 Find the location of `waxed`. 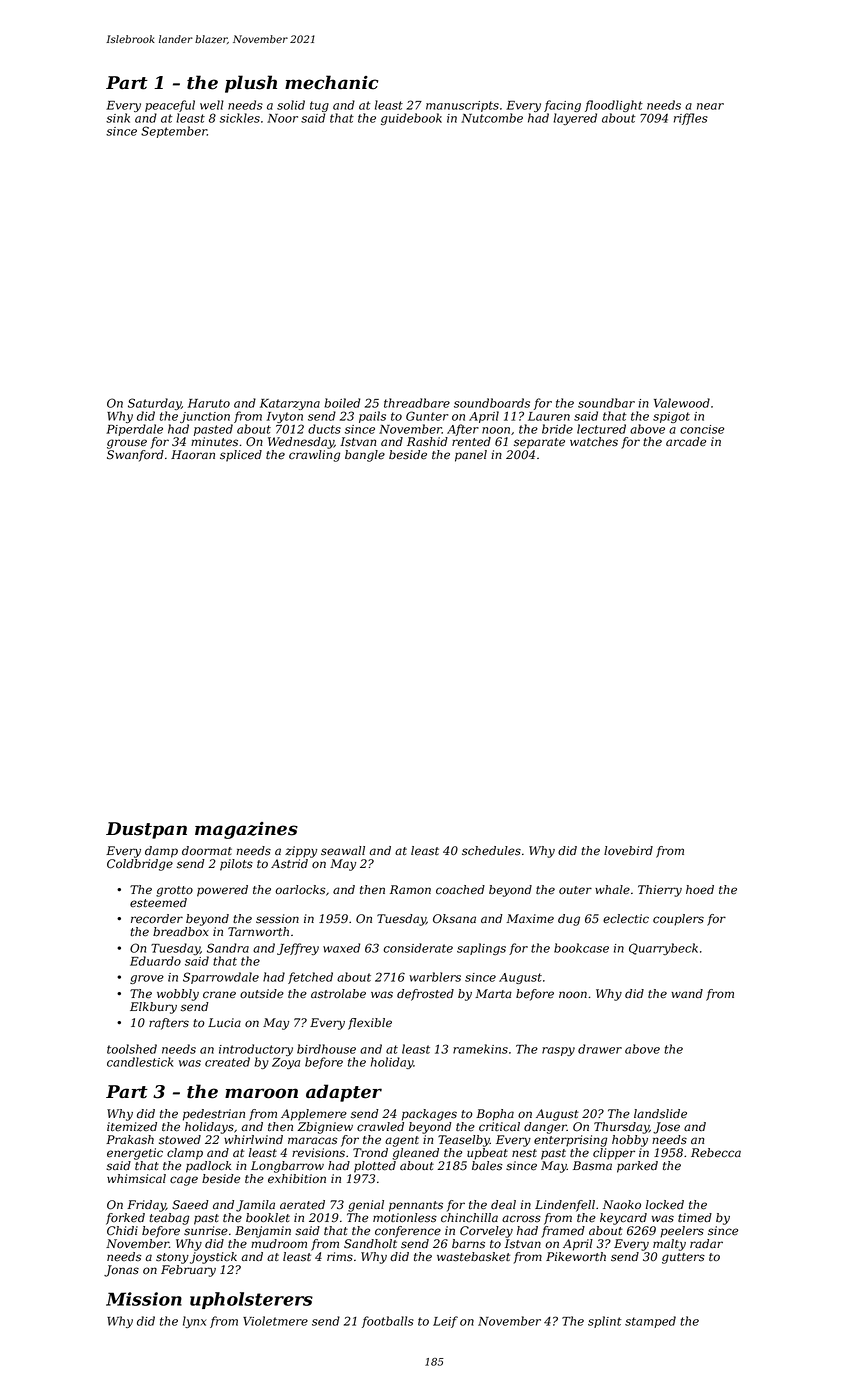

waxed is located at coordinates (341, 948).
